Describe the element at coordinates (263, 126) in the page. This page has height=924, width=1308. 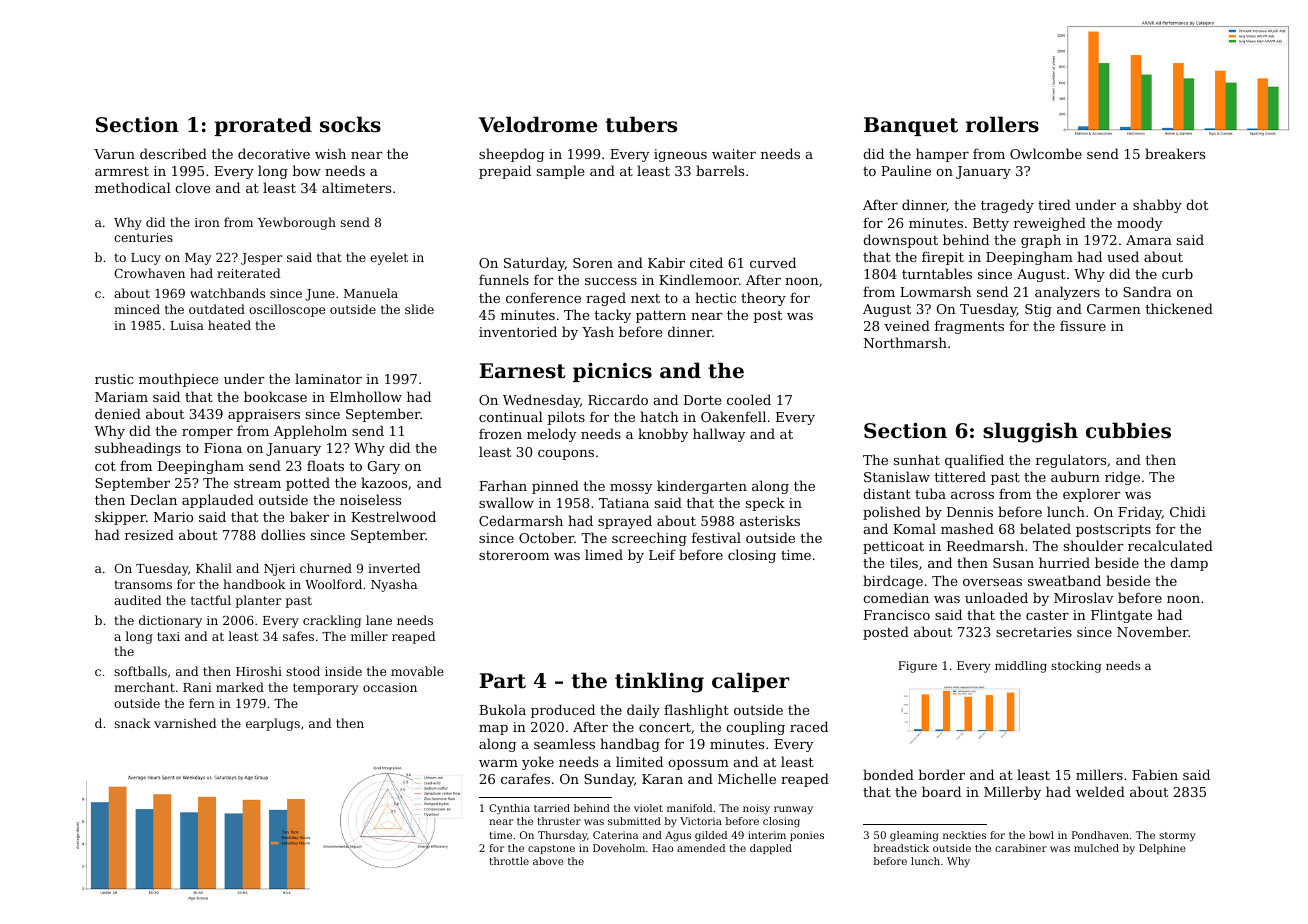
I see `prorated` at that location.
